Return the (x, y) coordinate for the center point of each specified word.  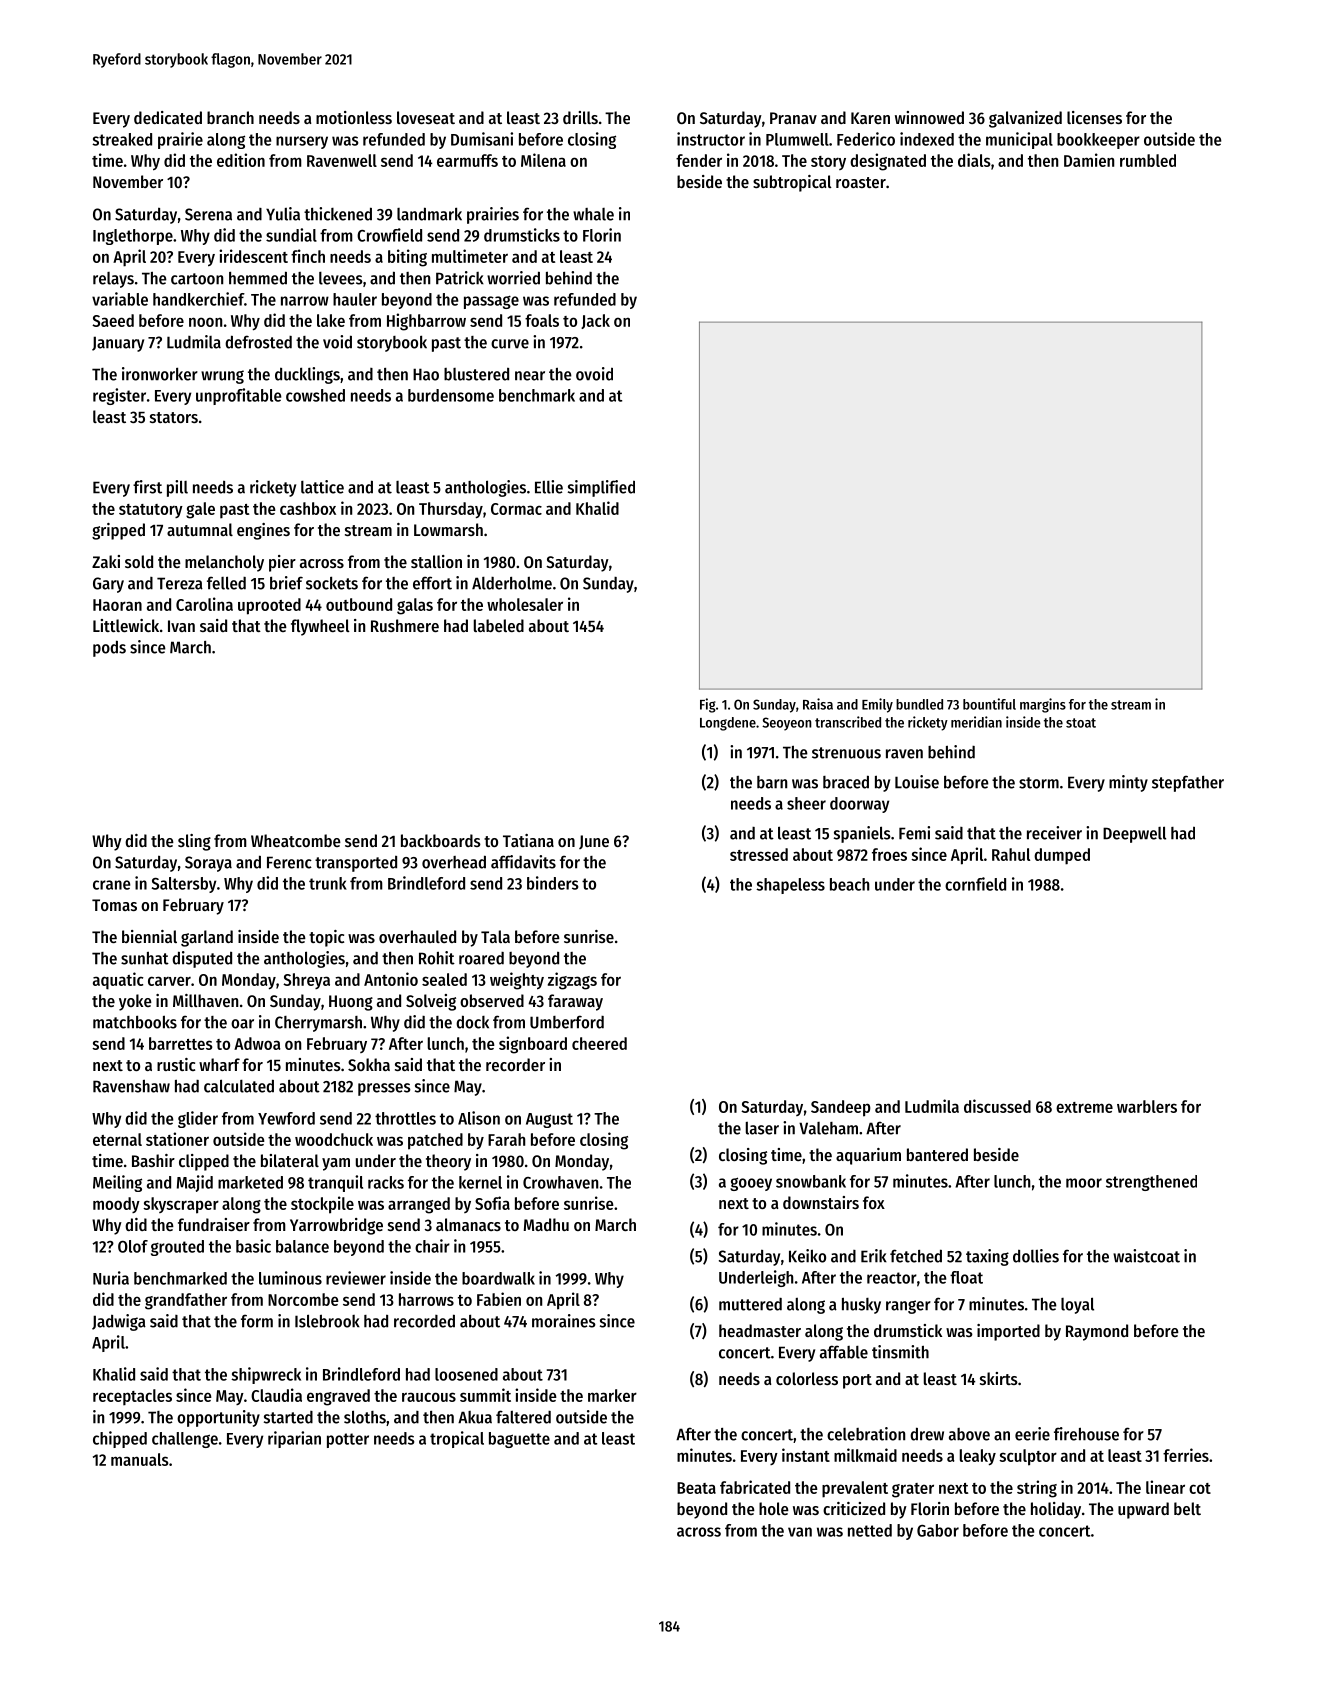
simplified (601, 488)
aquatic (118, 981)
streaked (122, 139)
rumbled (1148, 160)
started (288, 1417)
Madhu (546, 1224)
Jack (595, 321)
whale (593, 214)
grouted (177, 1248)
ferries (1186, 1455)
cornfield (975, 884)
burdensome (451, 395)
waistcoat (1146, 1256)
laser (762, 1128)
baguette (519, 1440)
